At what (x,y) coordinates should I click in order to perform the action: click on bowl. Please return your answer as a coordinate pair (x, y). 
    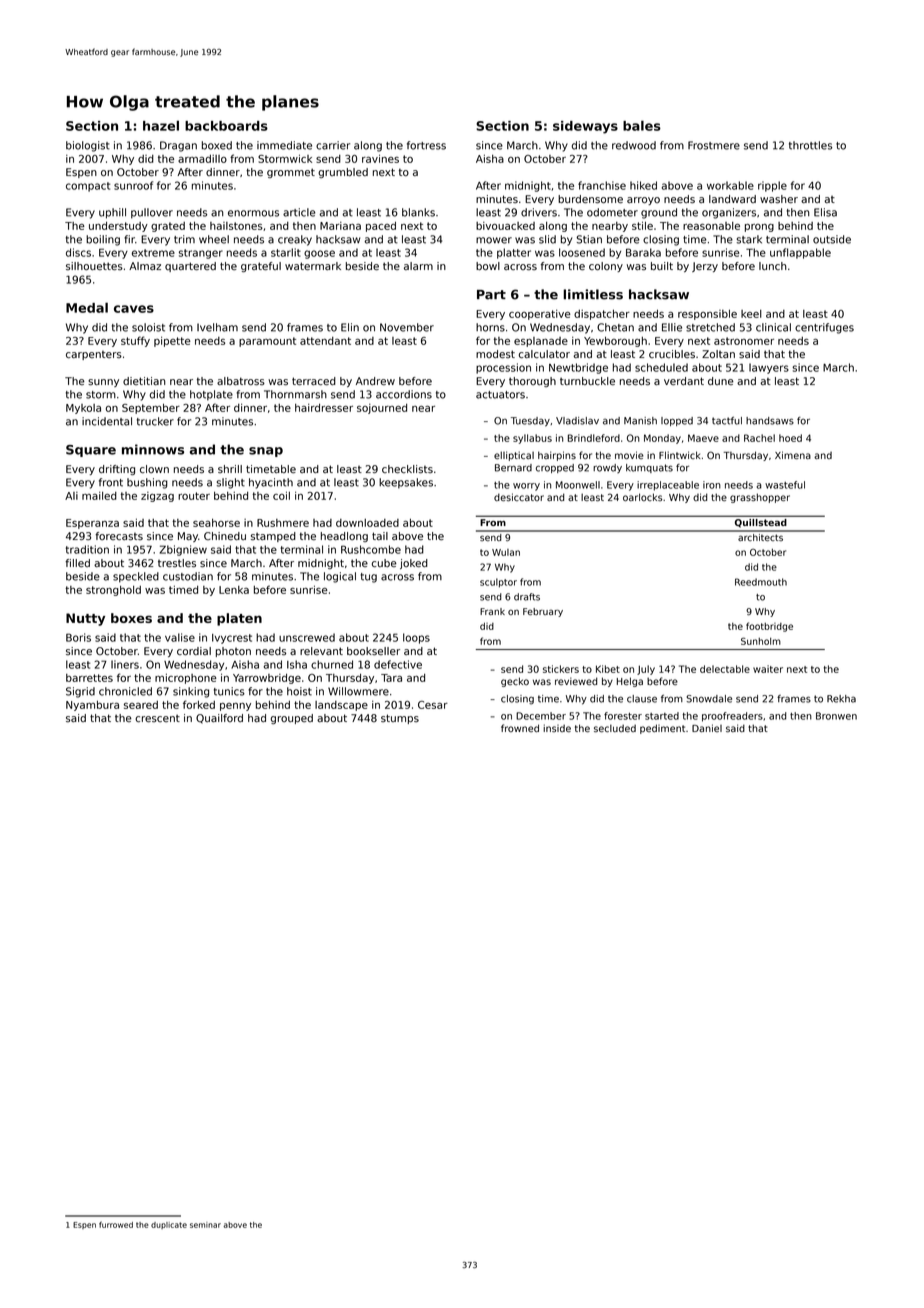
    Looking at the image, I should click on (488, 266).
